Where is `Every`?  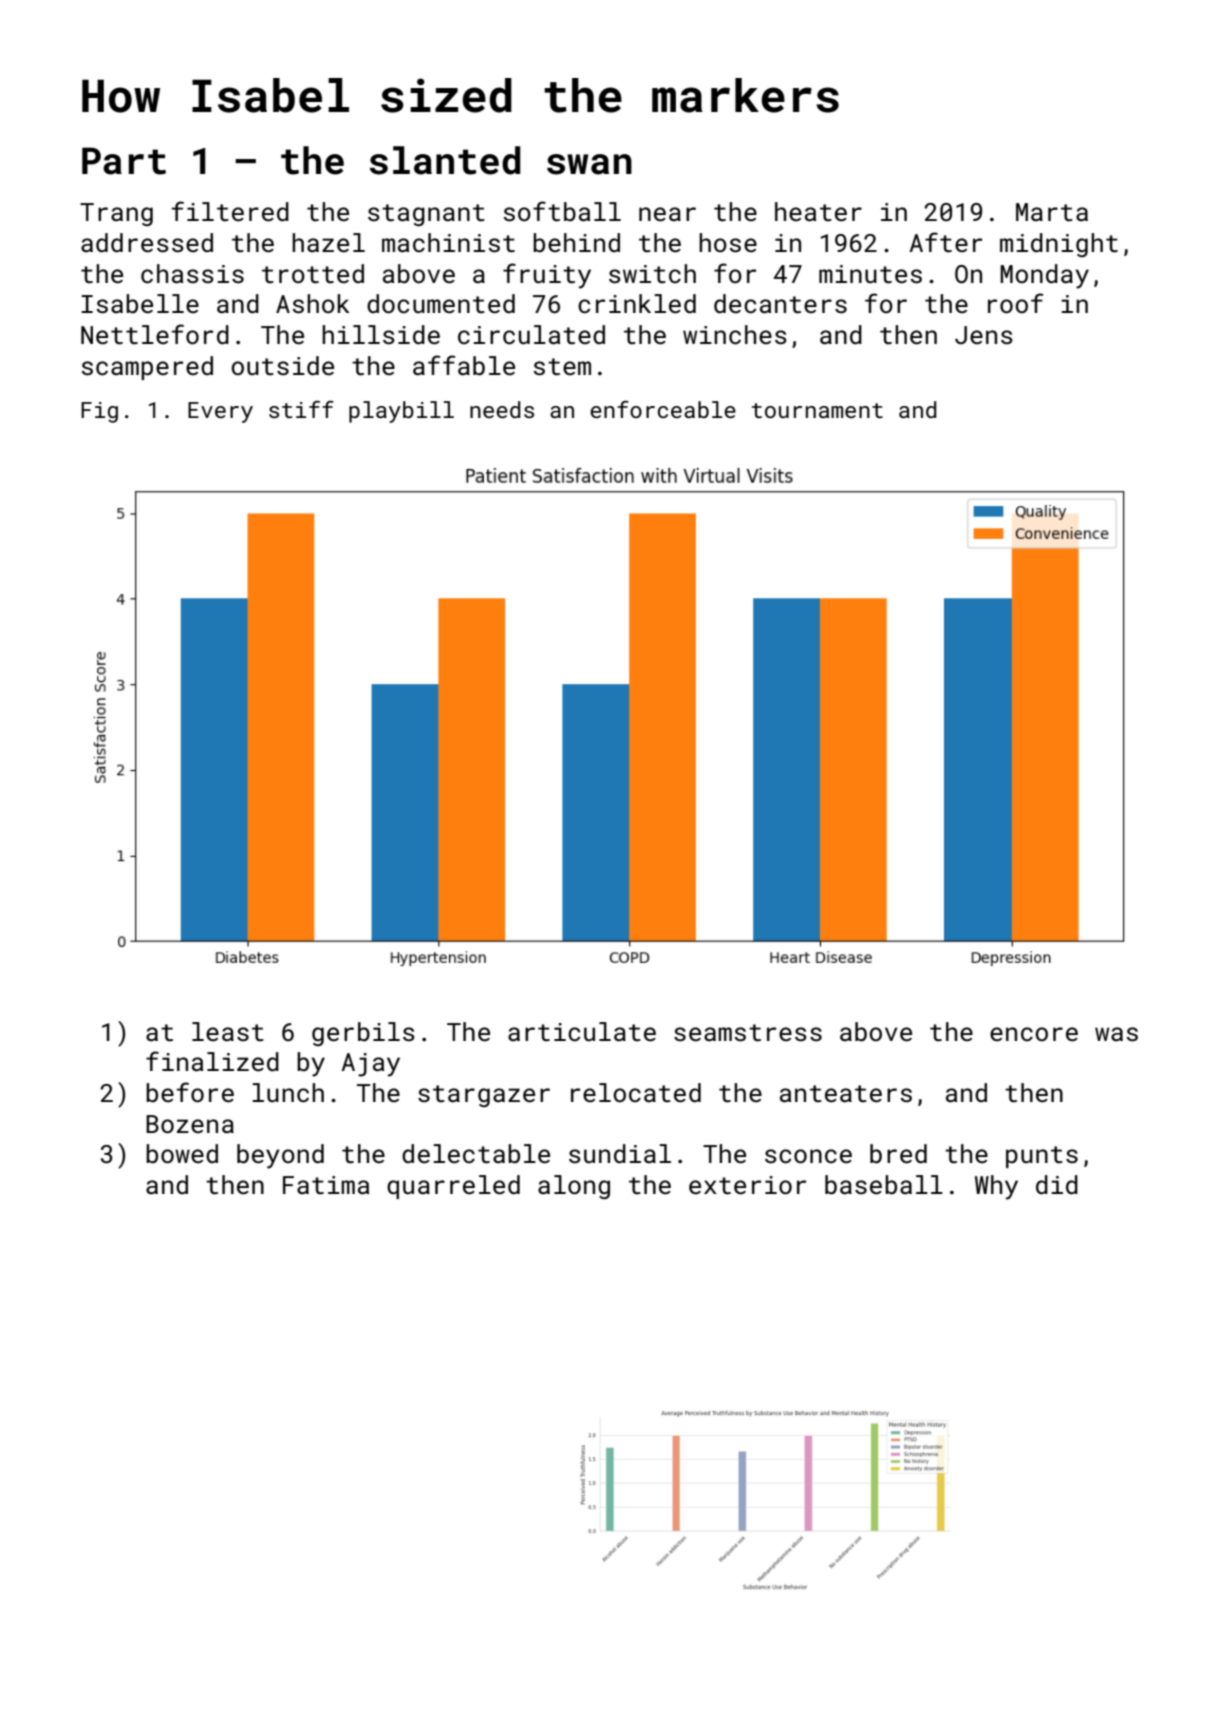 Every is located at coordinates (220, 412).
